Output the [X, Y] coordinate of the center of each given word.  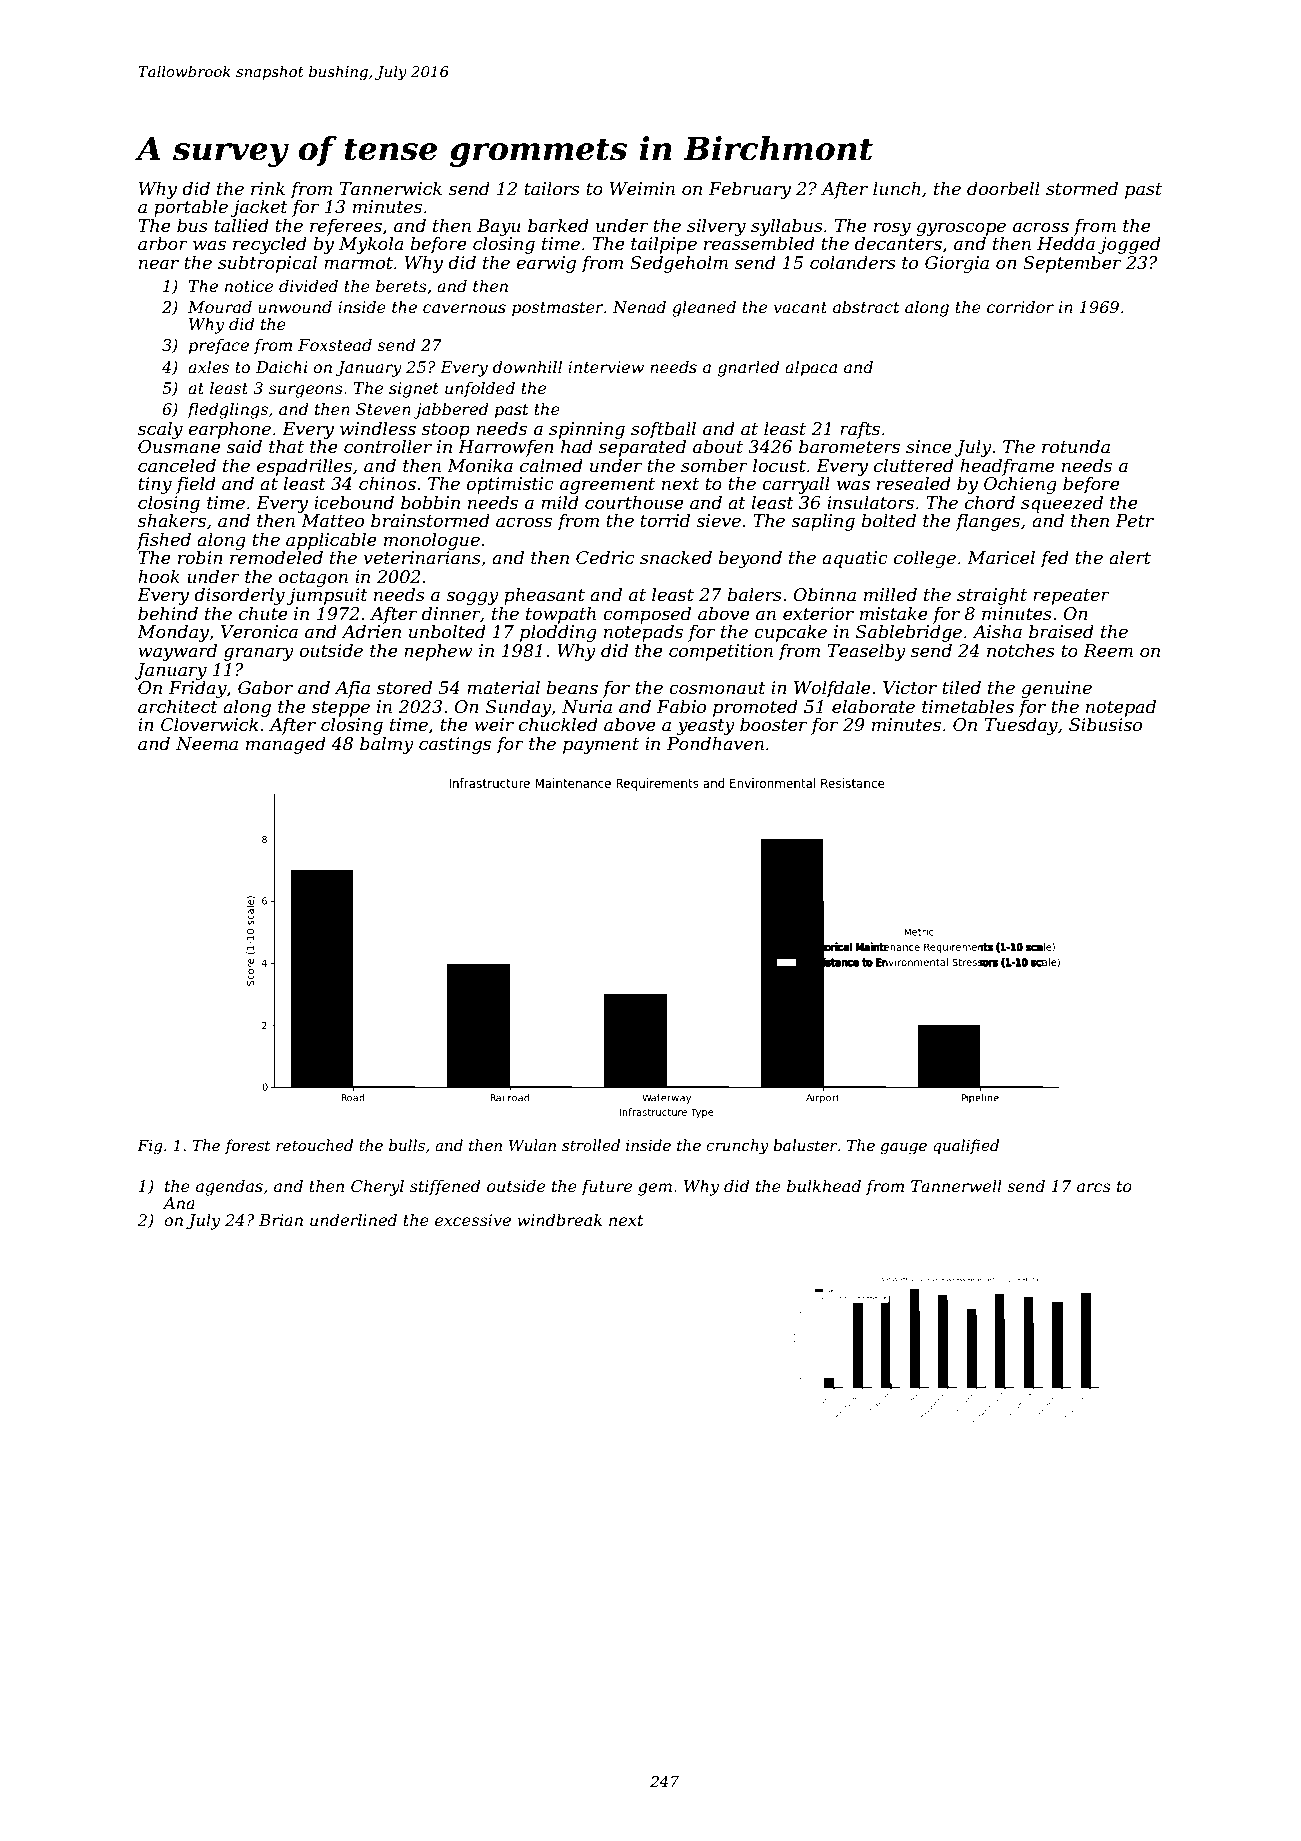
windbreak [560, 1219]
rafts [860, 430]
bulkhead [824, 1185]
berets [401, 285]
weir [494, 724]
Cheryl [377, 1187]
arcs [1094, 1187]
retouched [314, 1145]
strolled [591, 1145]
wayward [177, 652]
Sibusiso [1105, 724]
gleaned [704, 308]
